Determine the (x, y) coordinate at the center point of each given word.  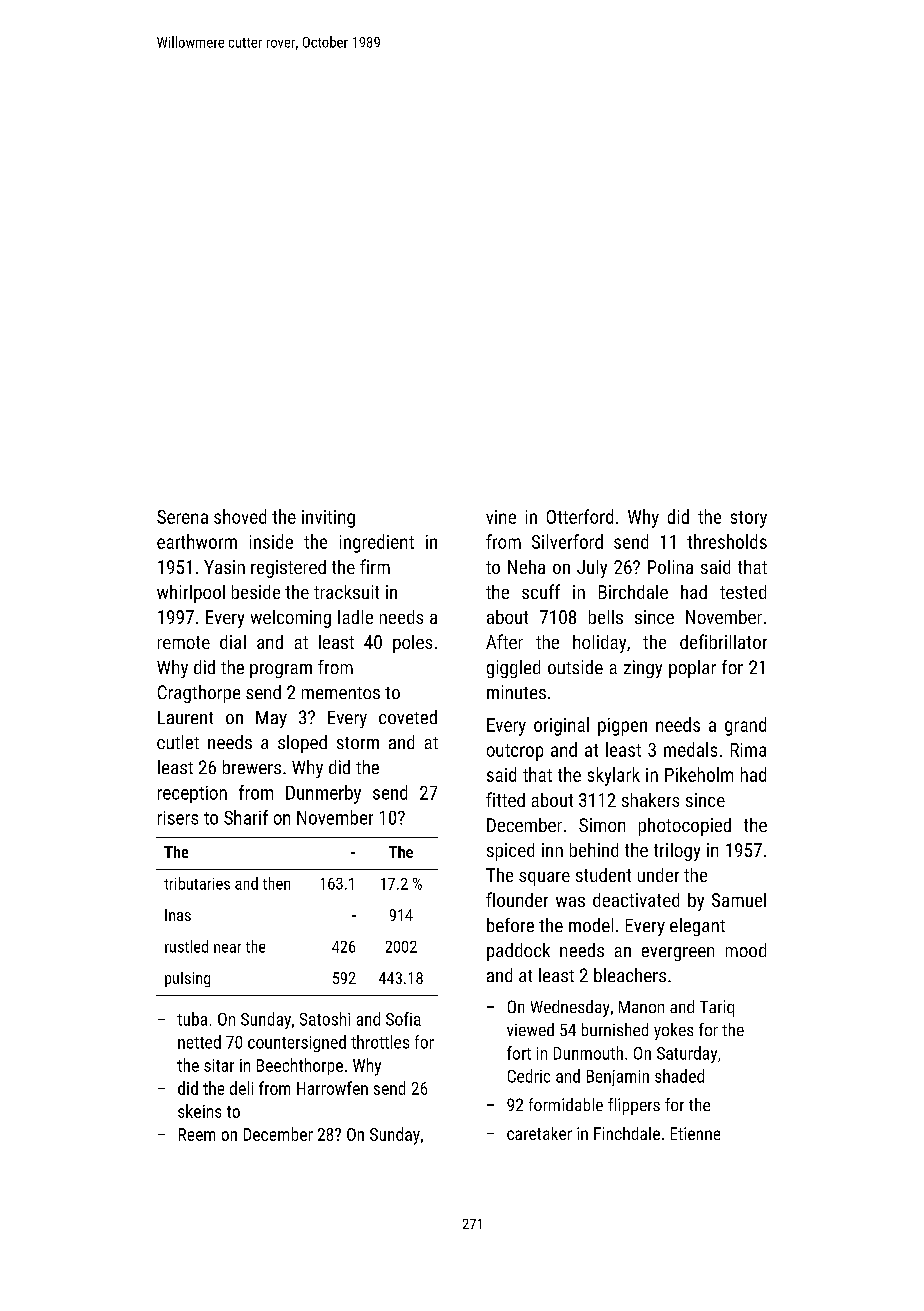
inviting (328, 519)
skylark (614, 776)
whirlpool (191, 594)
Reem (197, 1134)
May (271, 719)
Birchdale (633, 592)
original (561, 726)
